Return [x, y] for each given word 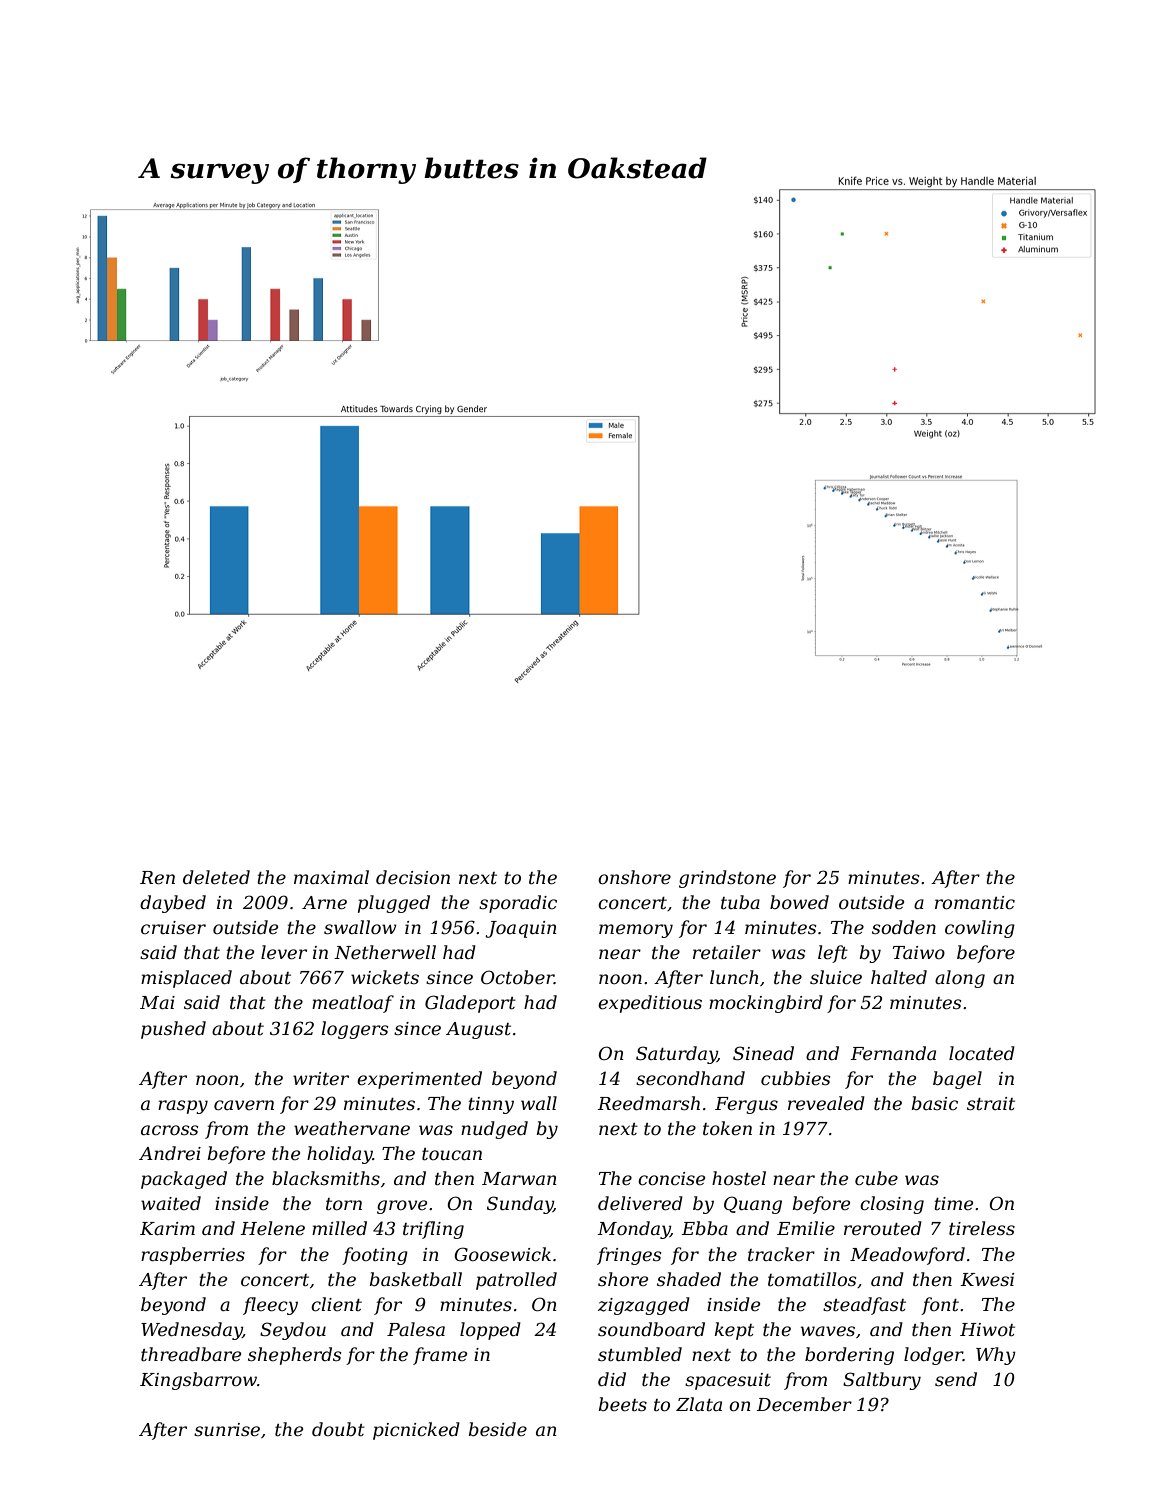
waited [171, 1203]
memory [636, 931]
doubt [338, 1429]
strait [991, 1104]
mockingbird [766, 1004]
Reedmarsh [648, 1103]
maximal [331, 877]
